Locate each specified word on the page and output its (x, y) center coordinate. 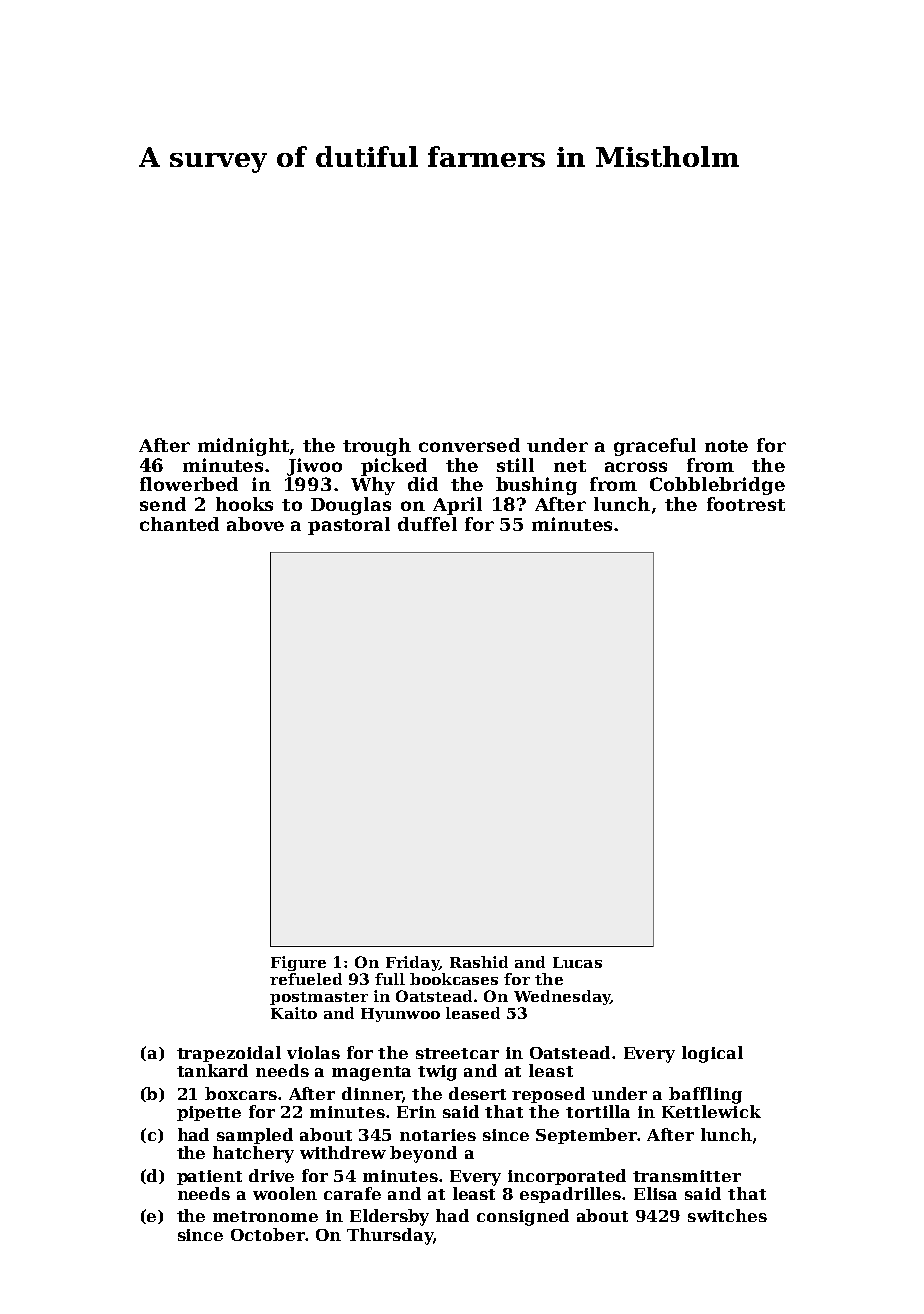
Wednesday (562, 997)
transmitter (687, 1176)
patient (209, 1177)
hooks (244, 504)
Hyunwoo (400, 1015)
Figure (298, 963)
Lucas (577, 962)
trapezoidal (229, 1054)
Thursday (390, 1236)
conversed (469, 445)
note (726, 446)
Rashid (479, 962)
